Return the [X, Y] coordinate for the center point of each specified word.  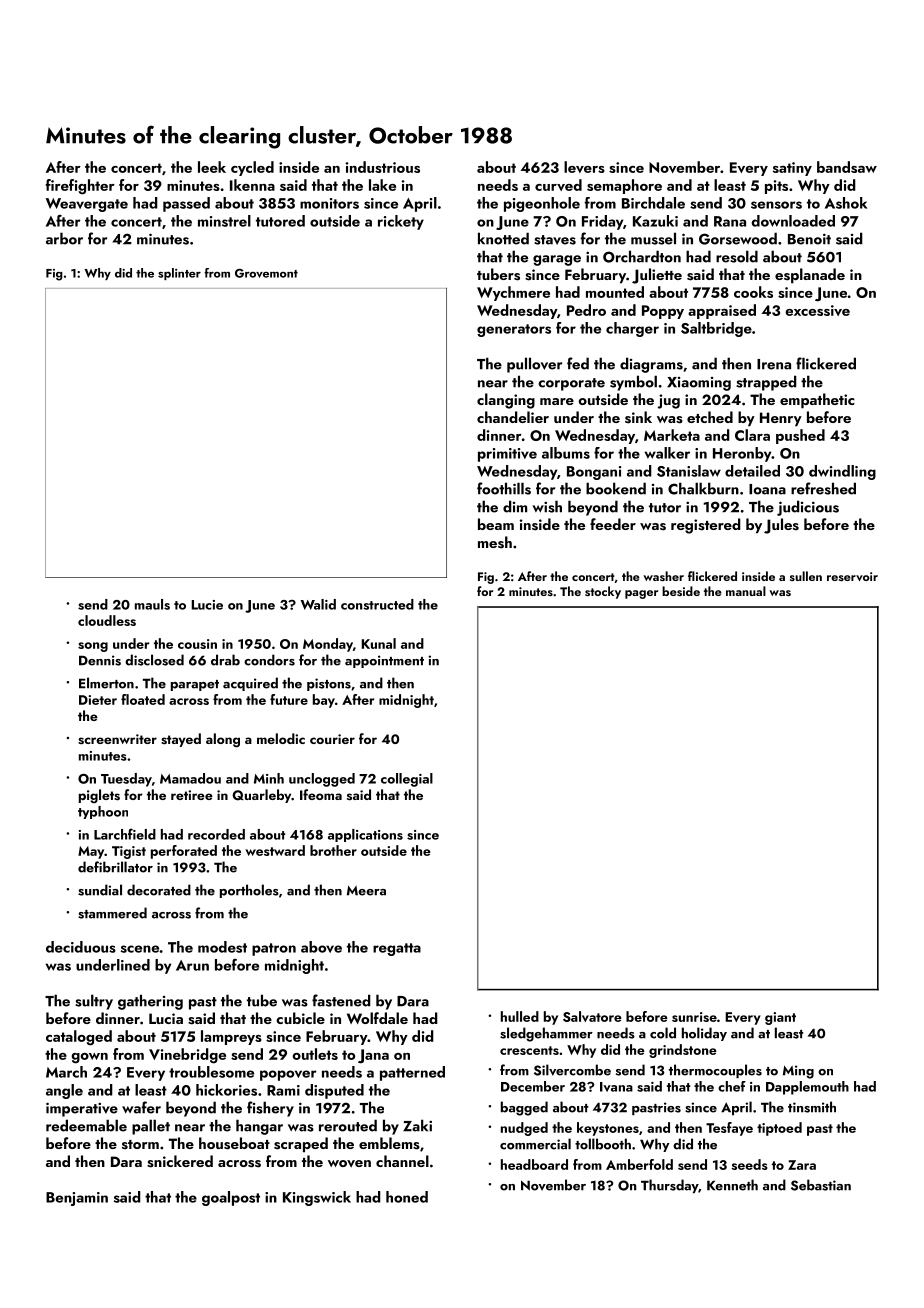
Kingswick [317, 1198]
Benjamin [77, 1199]
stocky [603, 592]
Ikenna [252, 185]
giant [780, 1018]
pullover [534, 365]
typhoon [103, 812]
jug [669, 401]
